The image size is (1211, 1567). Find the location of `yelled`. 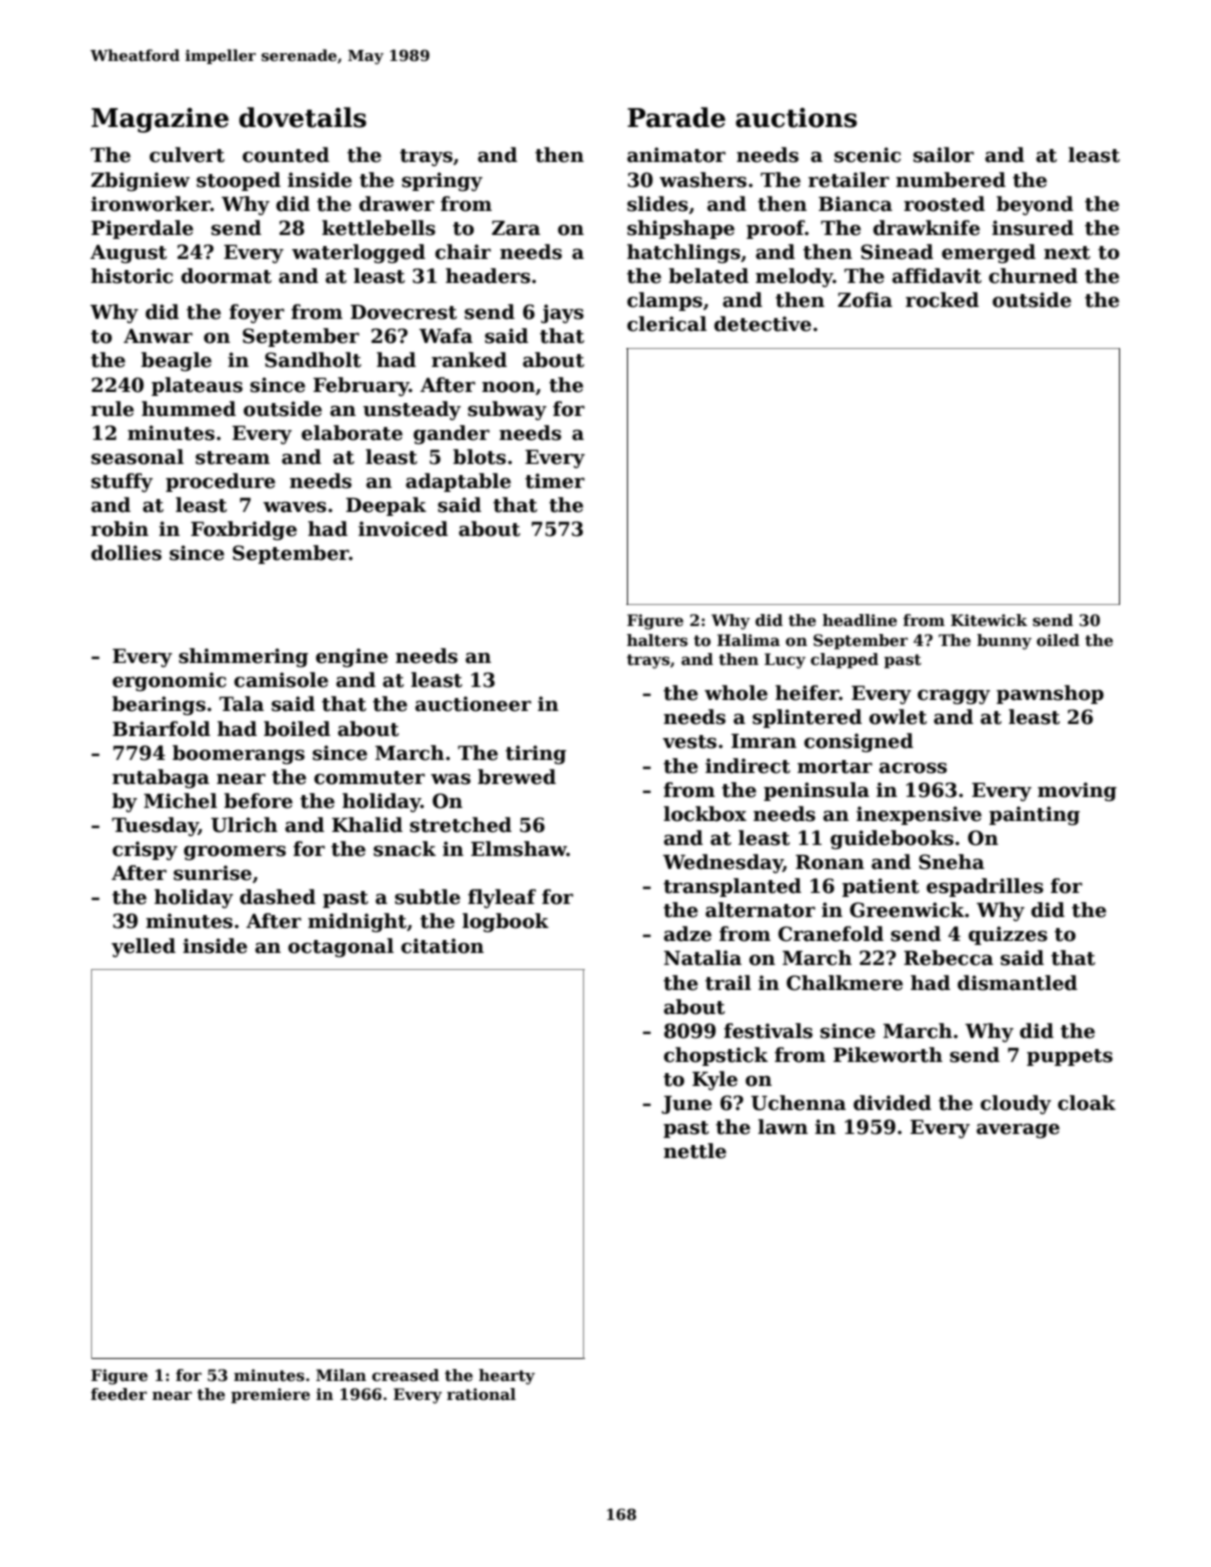

yelled is located at coordinates (143, 947).
